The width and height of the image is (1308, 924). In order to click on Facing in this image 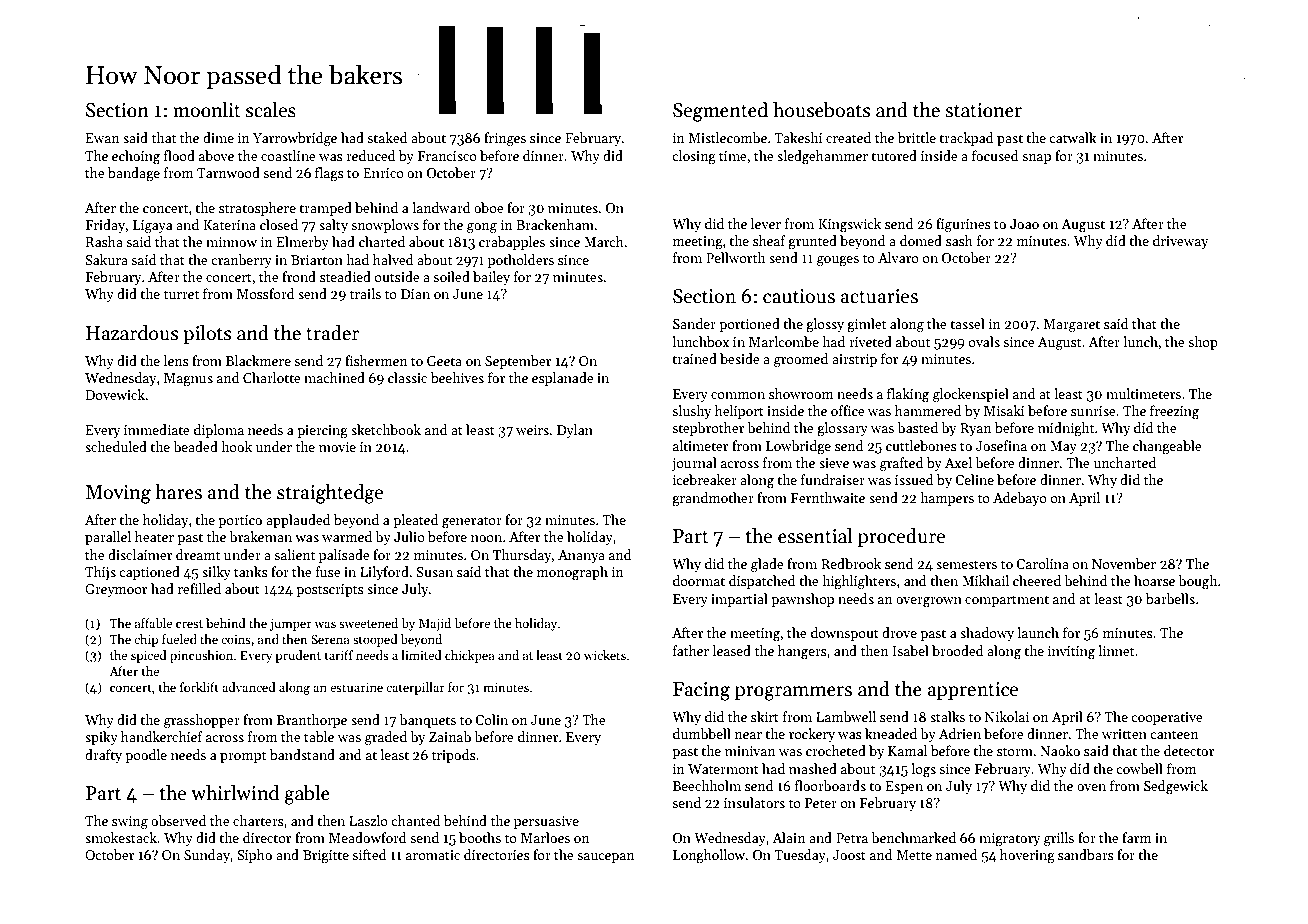, I will do `click(701, 691)`.
